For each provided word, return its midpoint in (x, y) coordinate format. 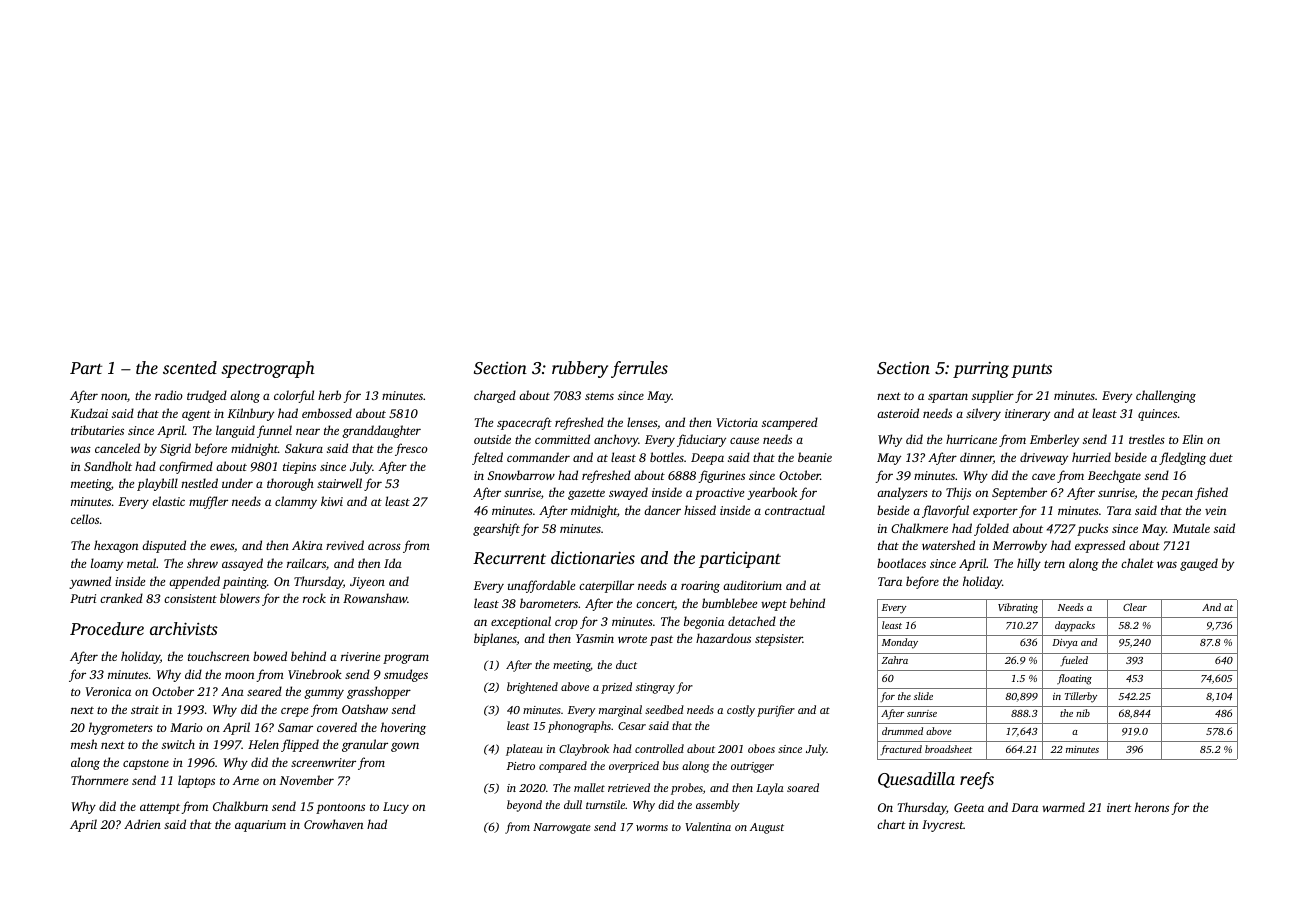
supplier (993, 396)
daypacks (1075, 626)
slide (923, 696)
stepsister (779, 640)
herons (1152, 807)
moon (239, 675)
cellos (85, 519)
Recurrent (509, 558)
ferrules (639, 369)
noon (114, 396)
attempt (160, 808)
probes (687, 789)
